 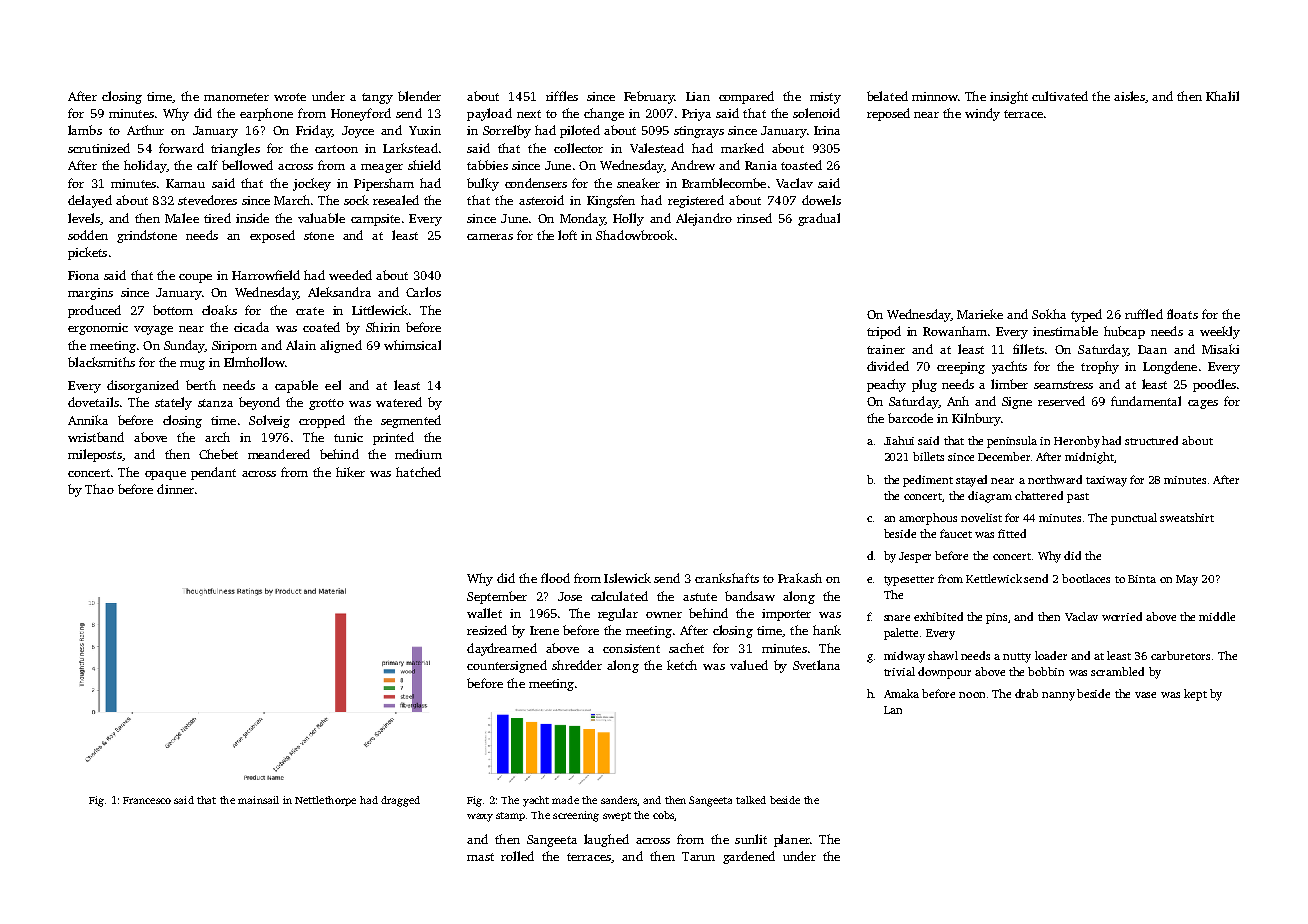 I want to click on peninsula, so click(x=1012, y=442).
